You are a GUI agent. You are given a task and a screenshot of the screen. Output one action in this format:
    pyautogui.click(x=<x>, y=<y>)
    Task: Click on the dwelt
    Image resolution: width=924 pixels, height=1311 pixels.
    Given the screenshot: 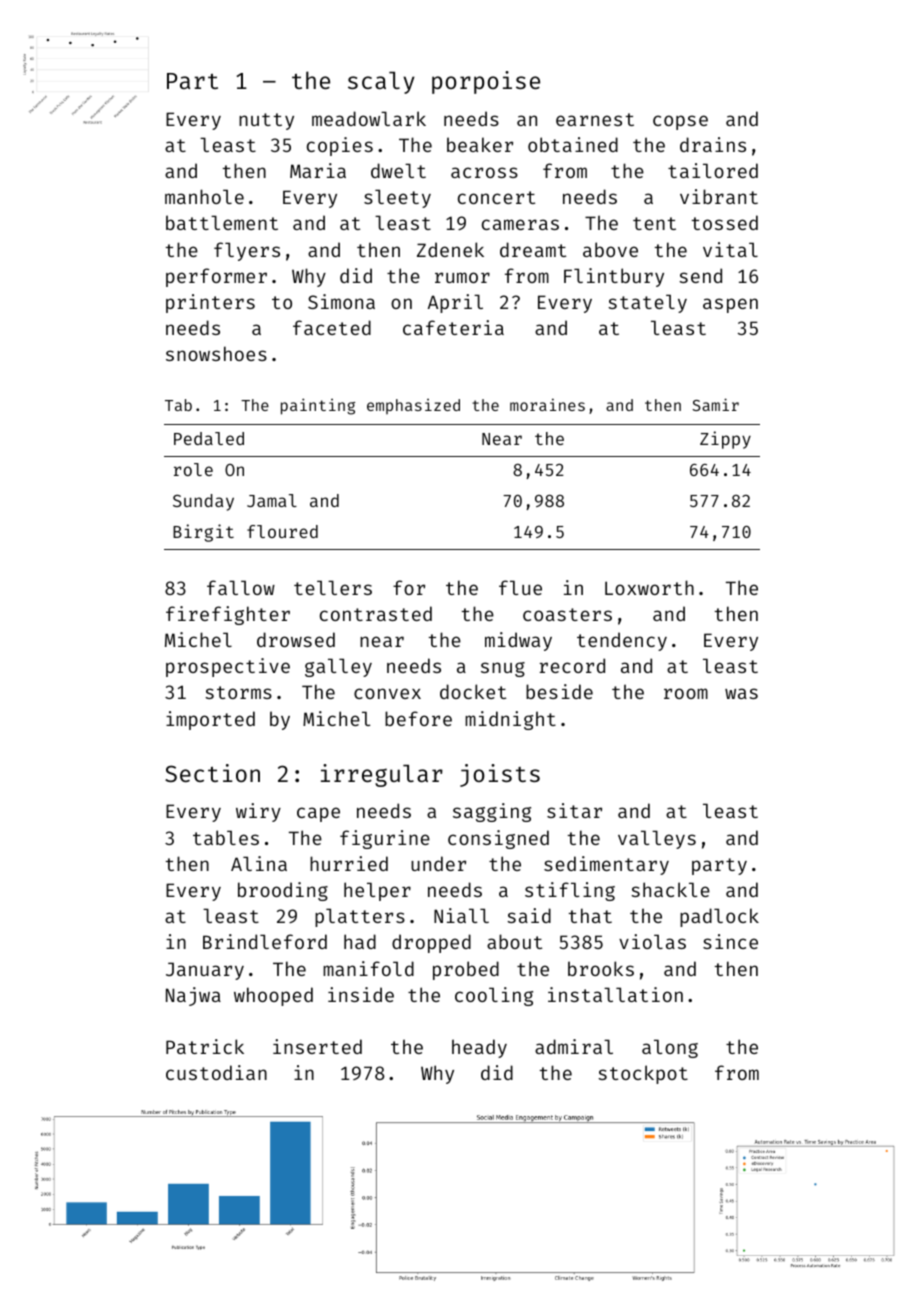 What is the action you would take?
    pyautogui.click(x=398, y=170)
